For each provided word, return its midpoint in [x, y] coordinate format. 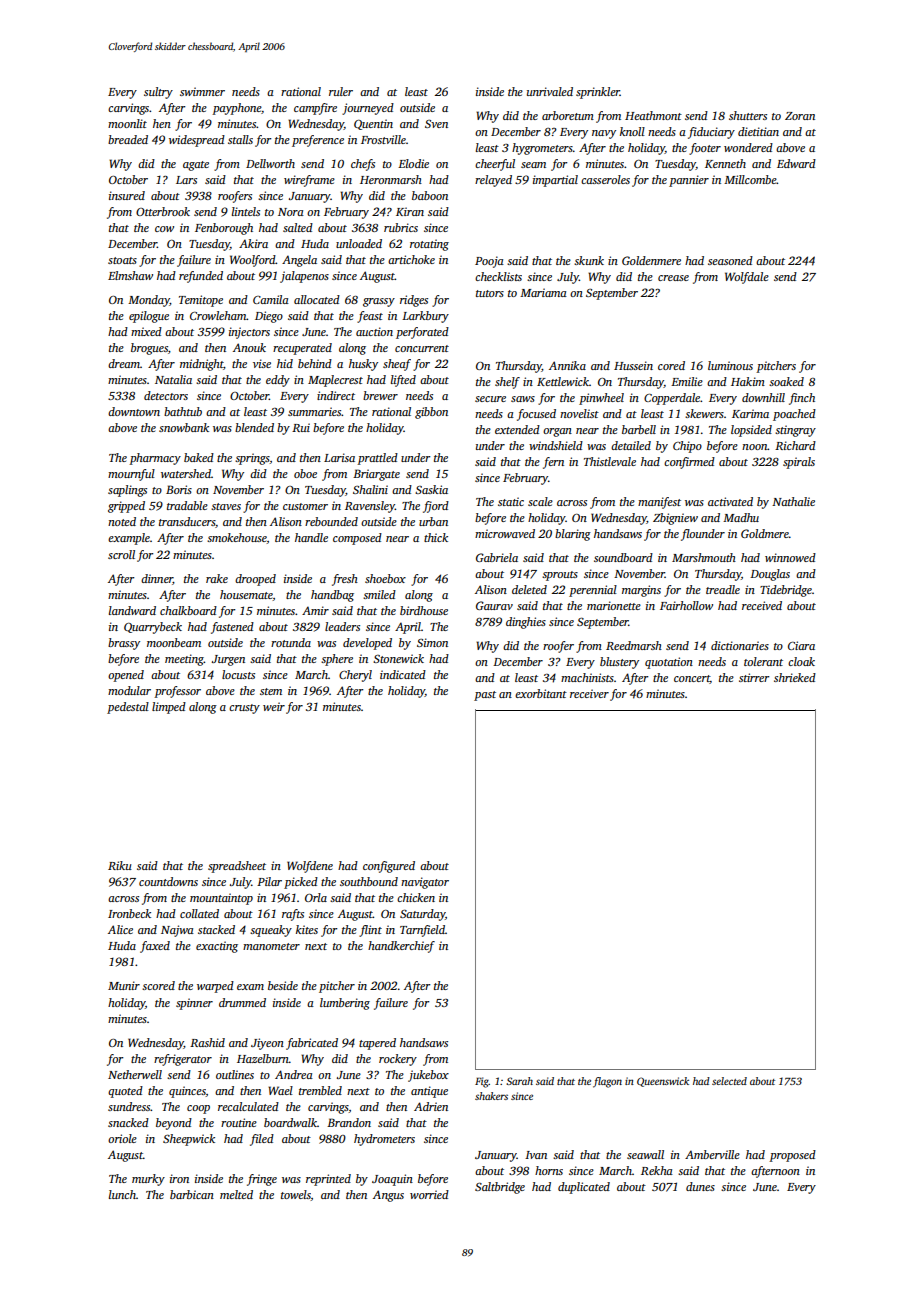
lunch [122, 1194]
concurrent [422, 348]
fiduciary [711, 133]
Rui [301, 427]
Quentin [373, 124]
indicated [403, 674]
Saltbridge [500, 1188]
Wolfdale [747, 278]
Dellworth [270, 163]
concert [692, 679]
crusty [244, 709]
